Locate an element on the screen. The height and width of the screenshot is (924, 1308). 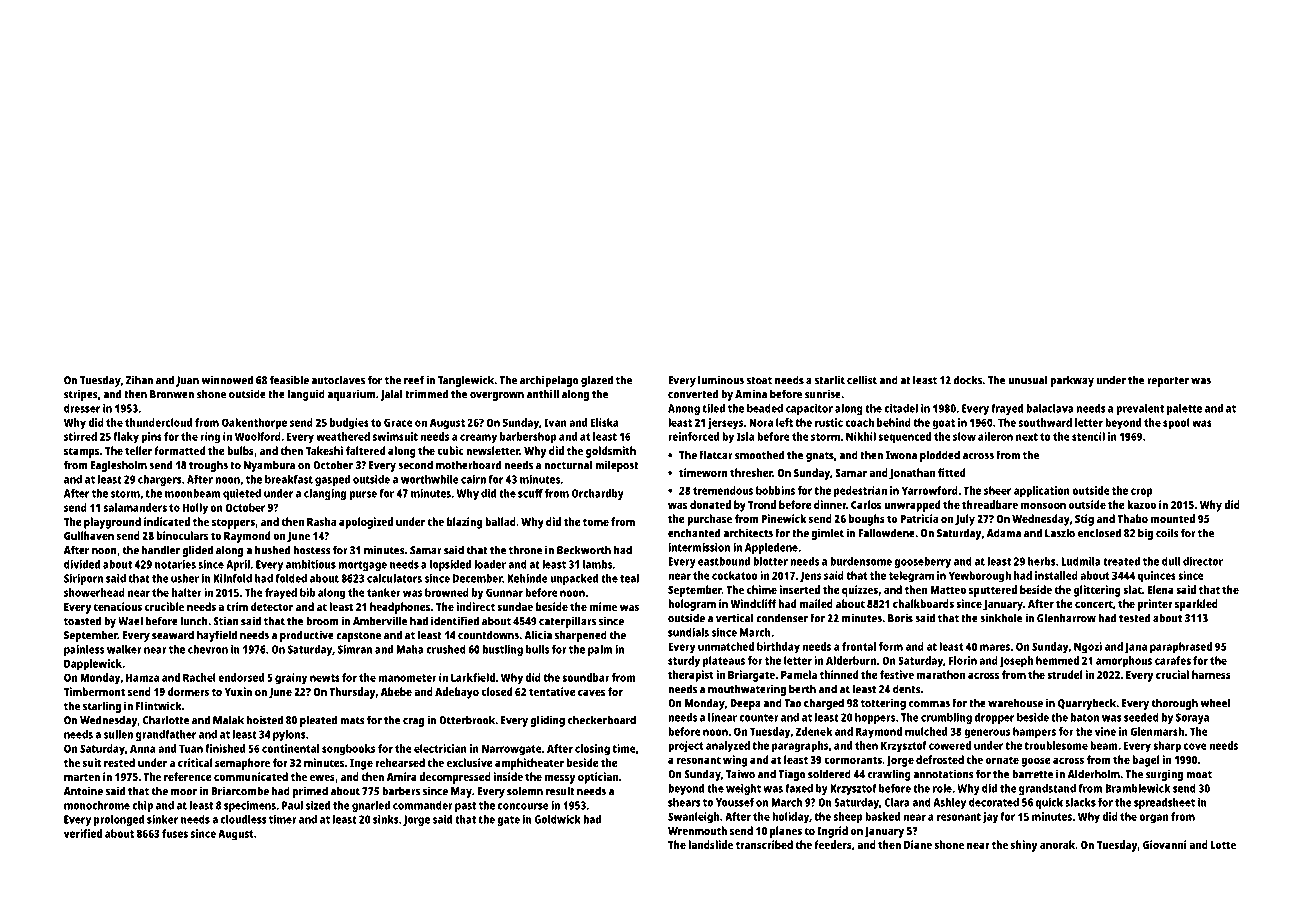
scuff is located at coordinates (530, 493).
